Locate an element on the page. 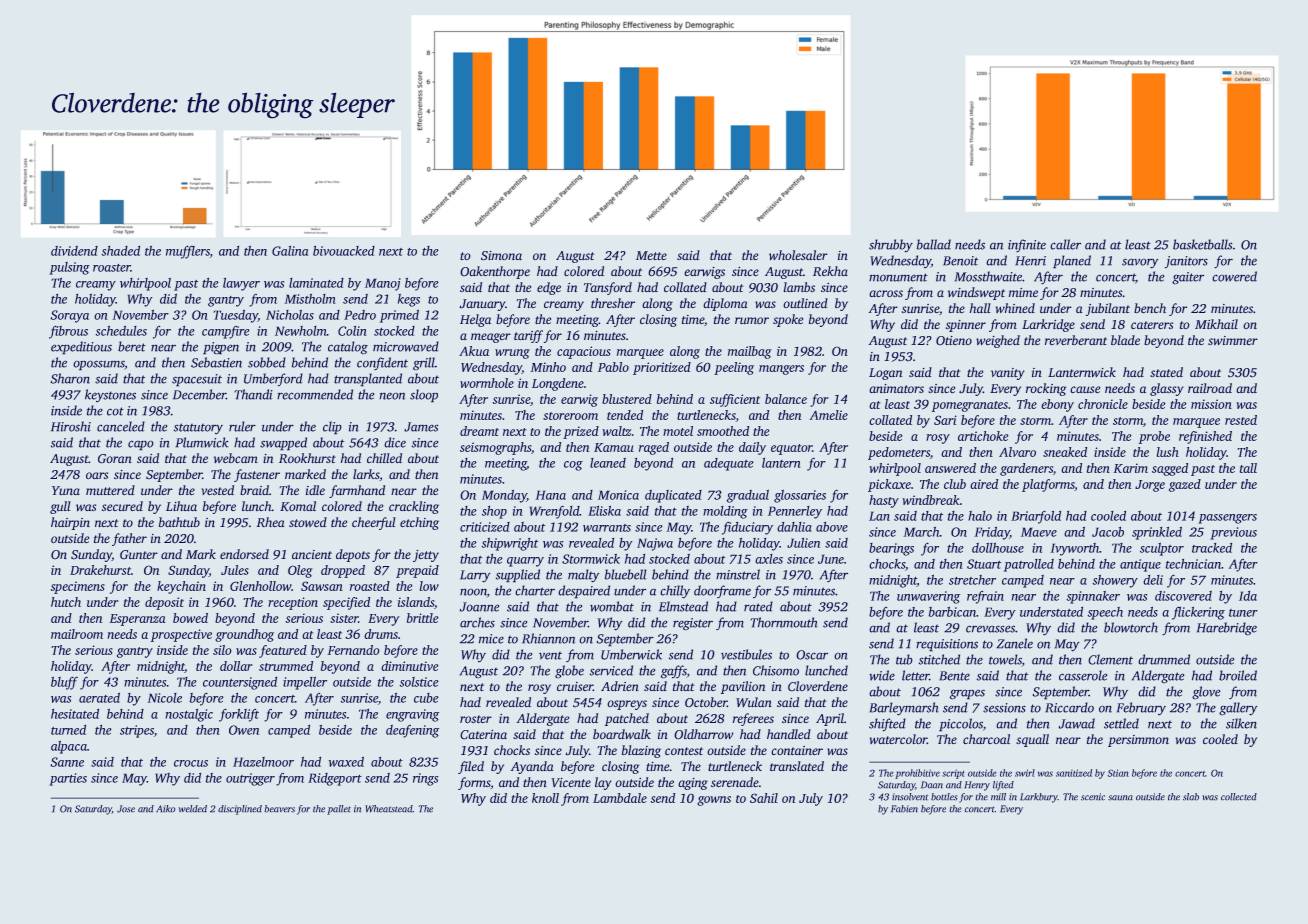 The image size is (1308, 924). stowed is located at coordinates (308, 522).
